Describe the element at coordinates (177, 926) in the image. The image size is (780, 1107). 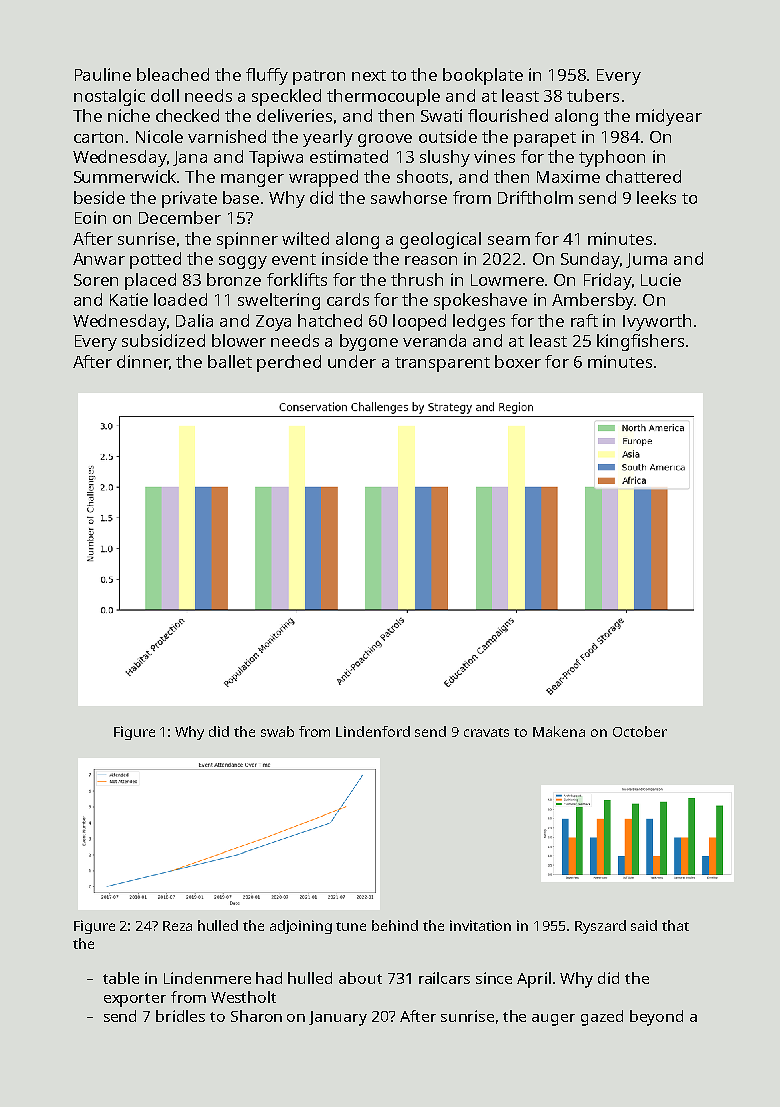
I see `Reza` at that location.
